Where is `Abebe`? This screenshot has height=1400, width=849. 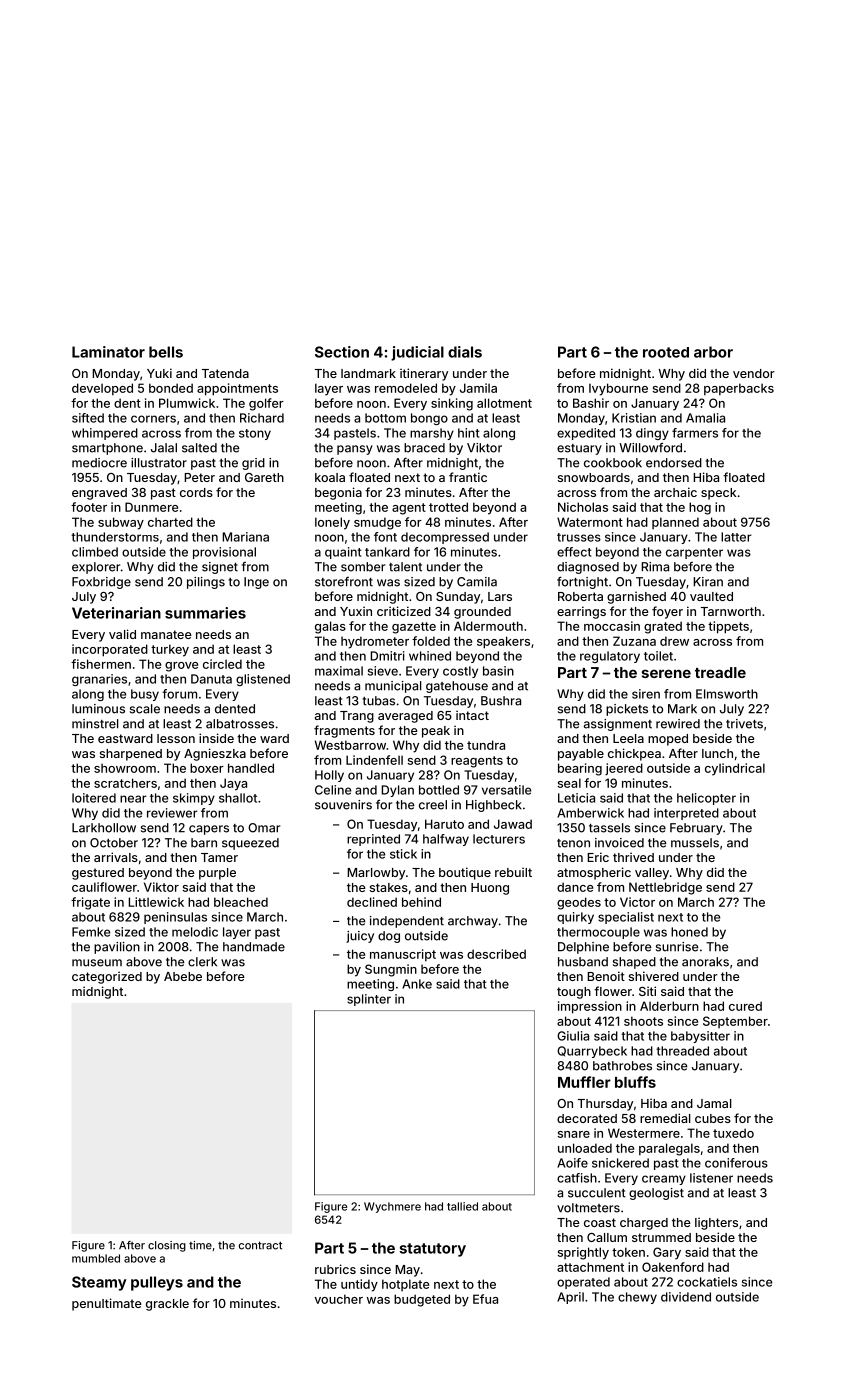 Abebe is located at coordinates (183, 976).
